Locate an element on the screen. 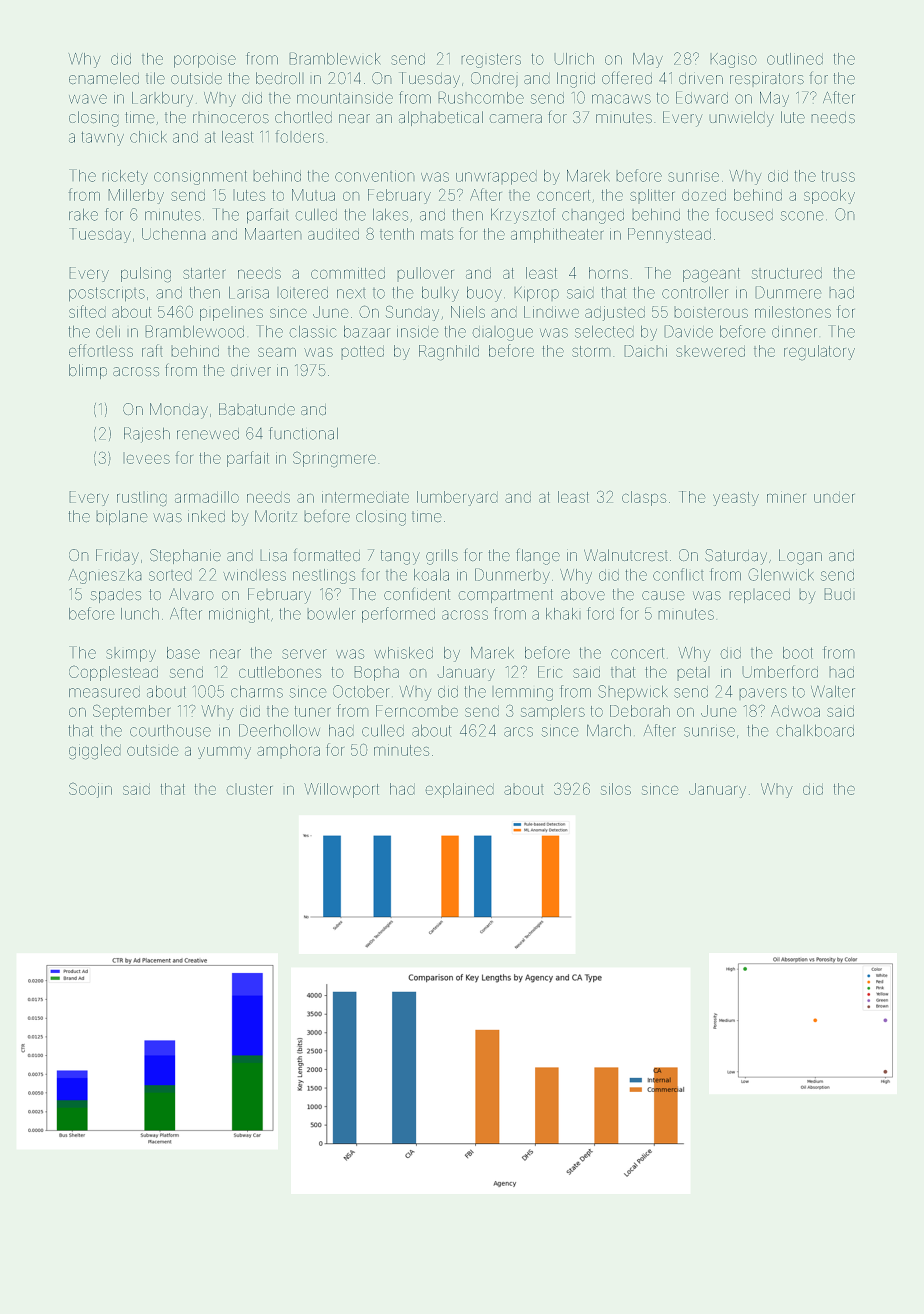 This screenshot has width=924, height=1314. lumberyard is located at coordinates (457, 498).
